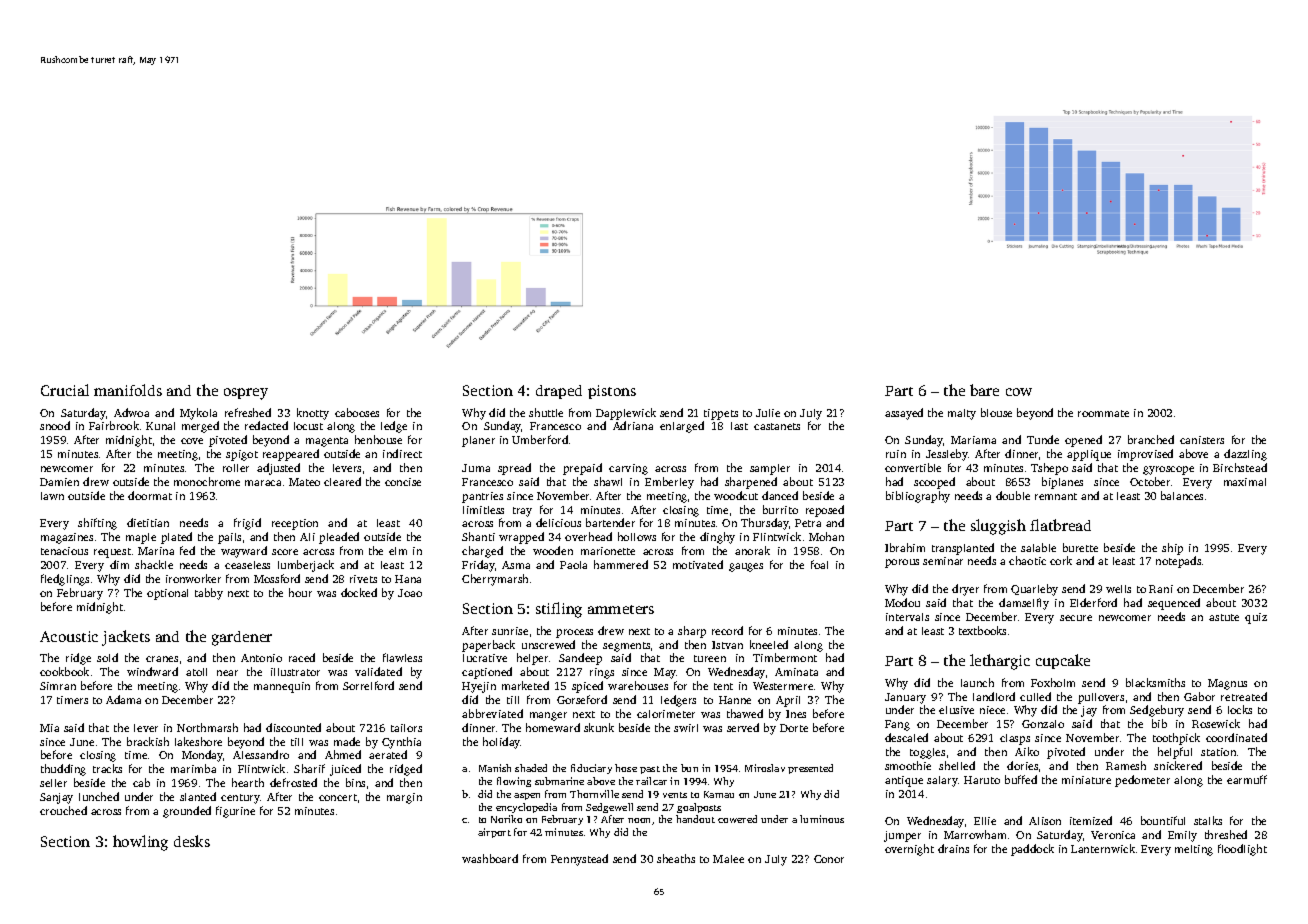 Image resolution: width=1308 pixels, height=924 pixels. Describe the element at coordinates (55, 425) in the document. I see `snood` at that location.
